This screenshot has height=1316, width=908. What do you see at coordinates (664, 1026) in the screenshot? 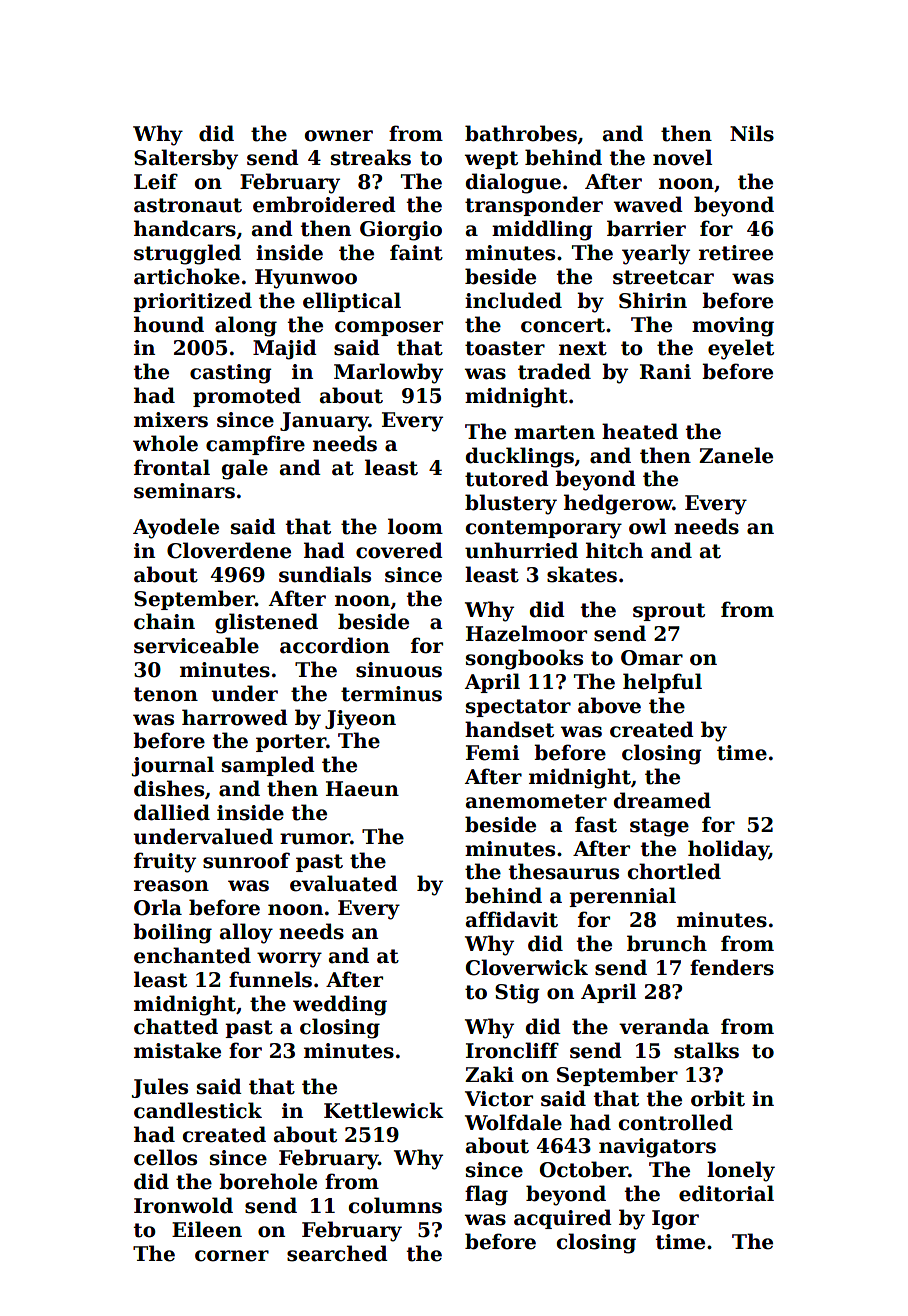
I see `veranda` at bounding box center [664, 1026].
